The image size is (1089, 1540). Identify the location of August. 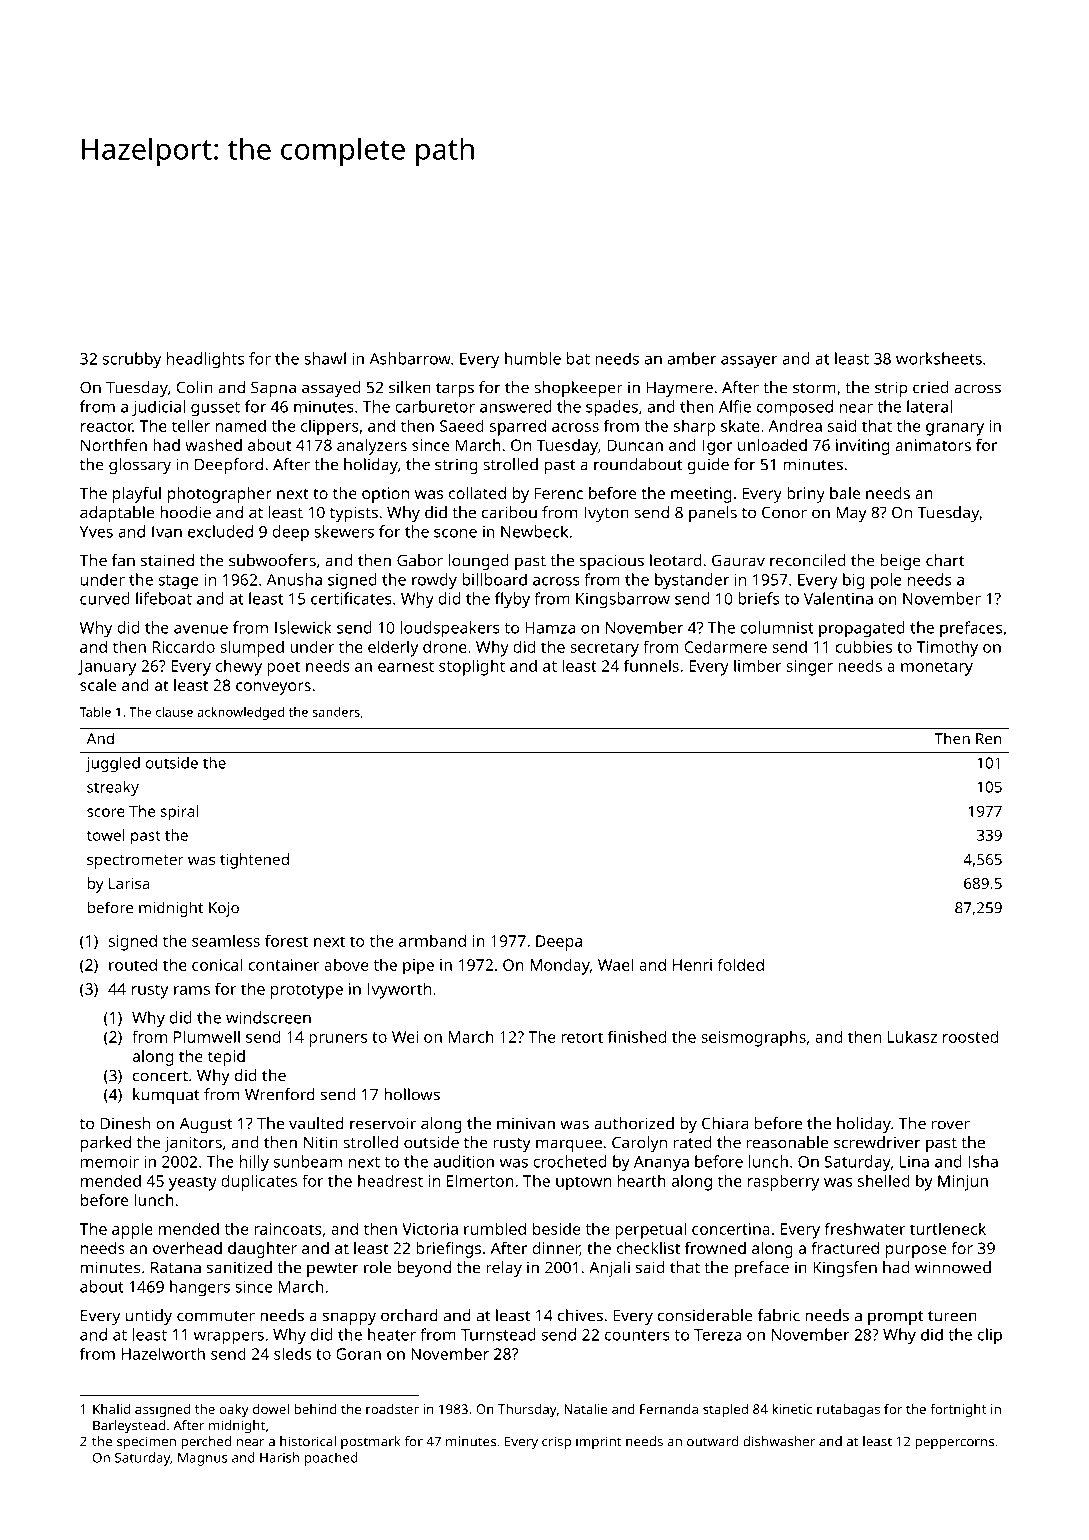
(206, 1125).
